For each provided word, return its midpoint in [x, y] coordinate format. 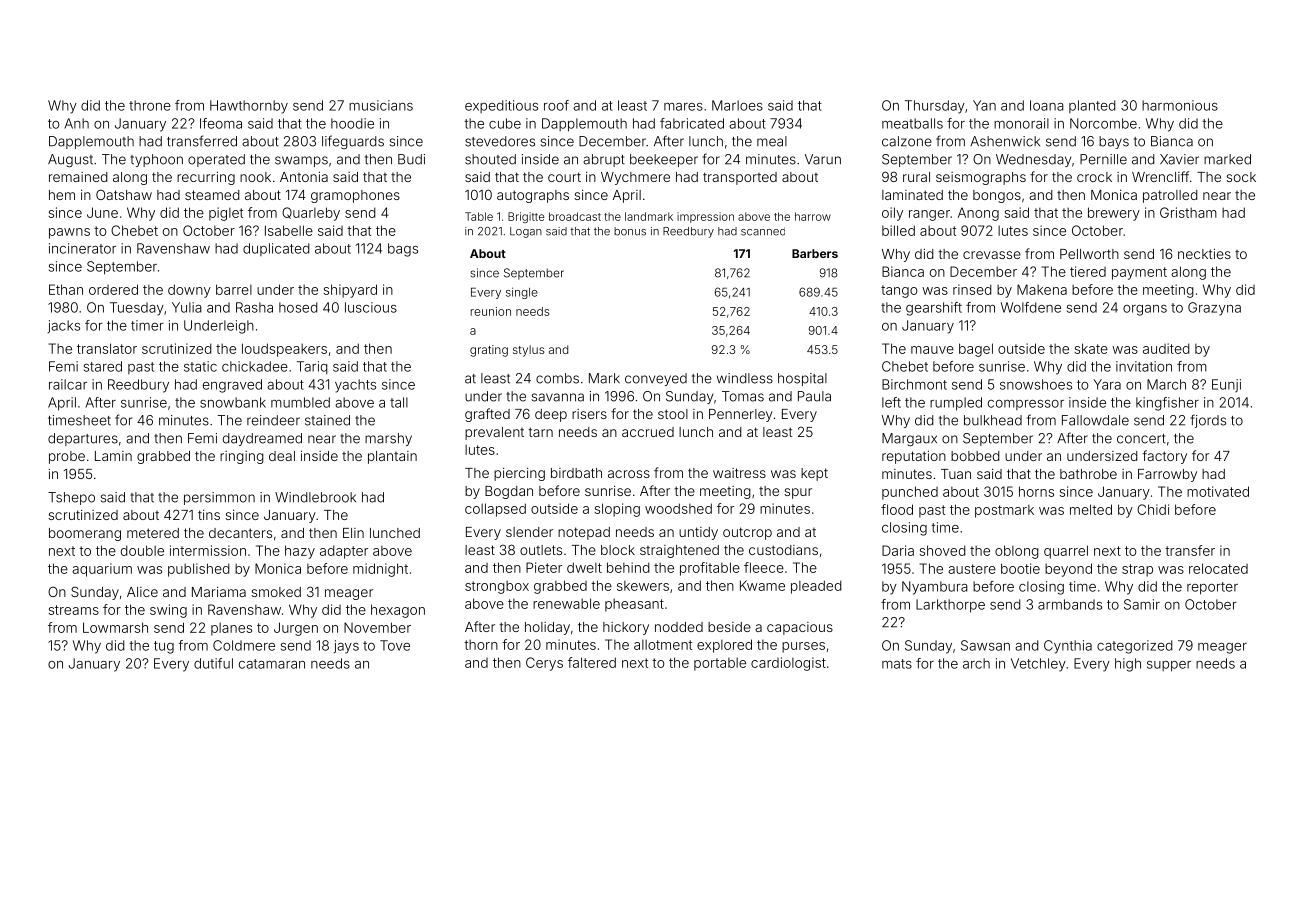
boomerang [85, 534]
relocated [1218, 568]
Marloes [737, 105]
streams [74, 610]
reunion [490, 311]
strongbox [497, 587]
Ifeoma [221, 123]
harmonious [1180, 105]
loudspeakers [284, 350]
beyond [1068, 570]
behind [628, 567]
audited [1166, 348]
